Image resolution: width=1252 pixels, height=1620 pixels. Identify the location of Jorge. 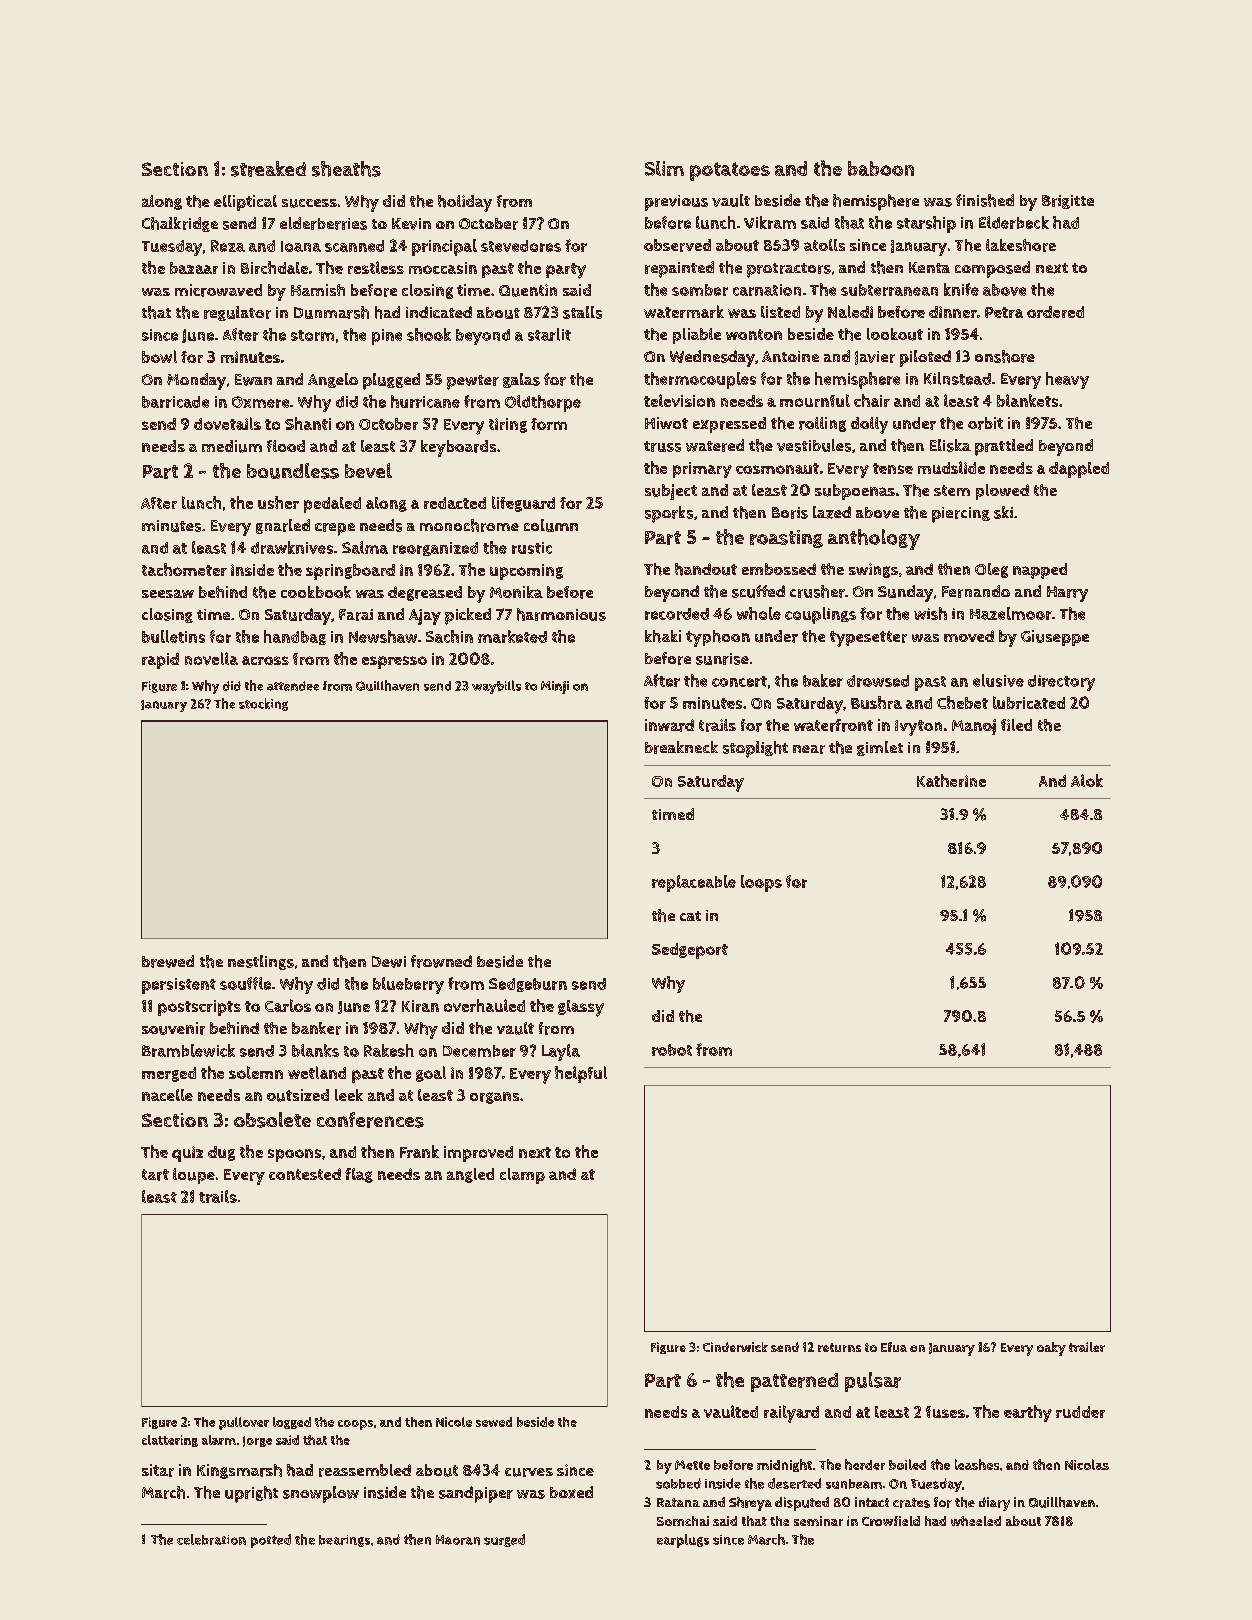
(257, 1441).
